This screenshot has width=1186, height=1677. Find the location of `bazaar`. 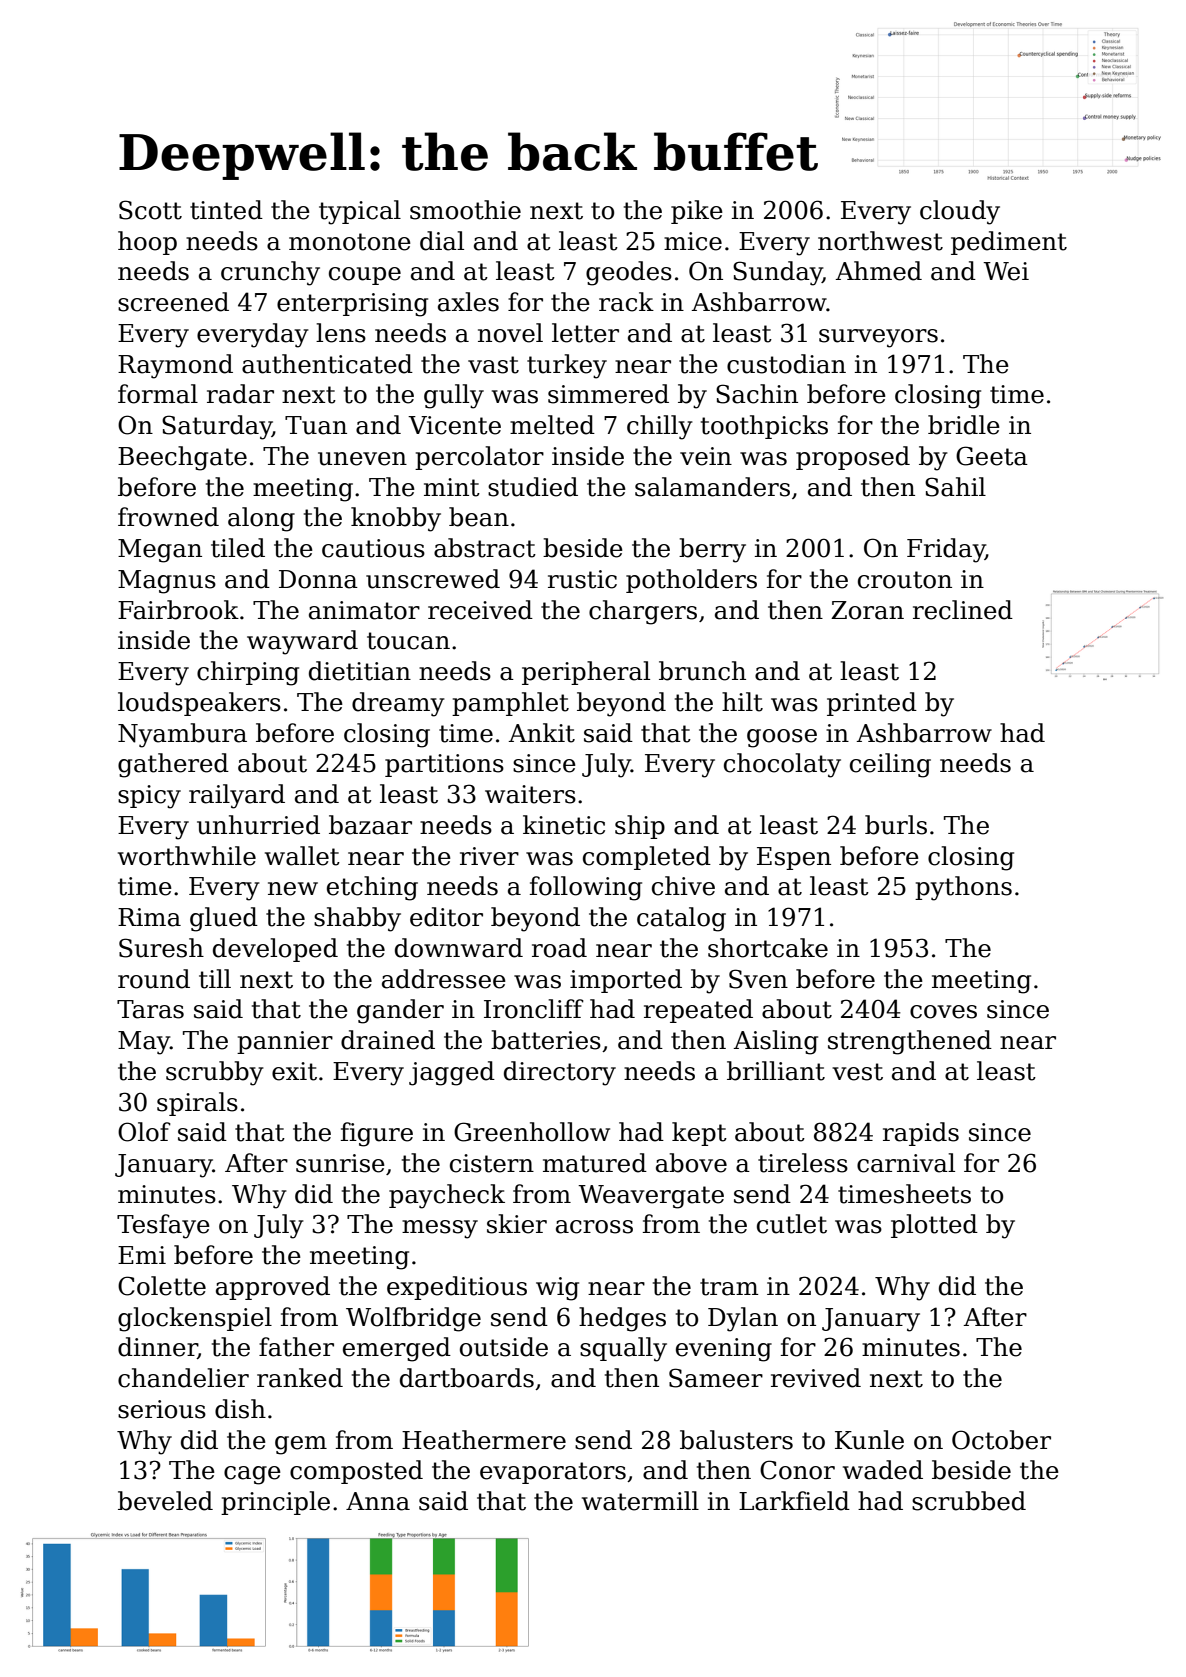

bazaar is located at coordinates (370, 825).
